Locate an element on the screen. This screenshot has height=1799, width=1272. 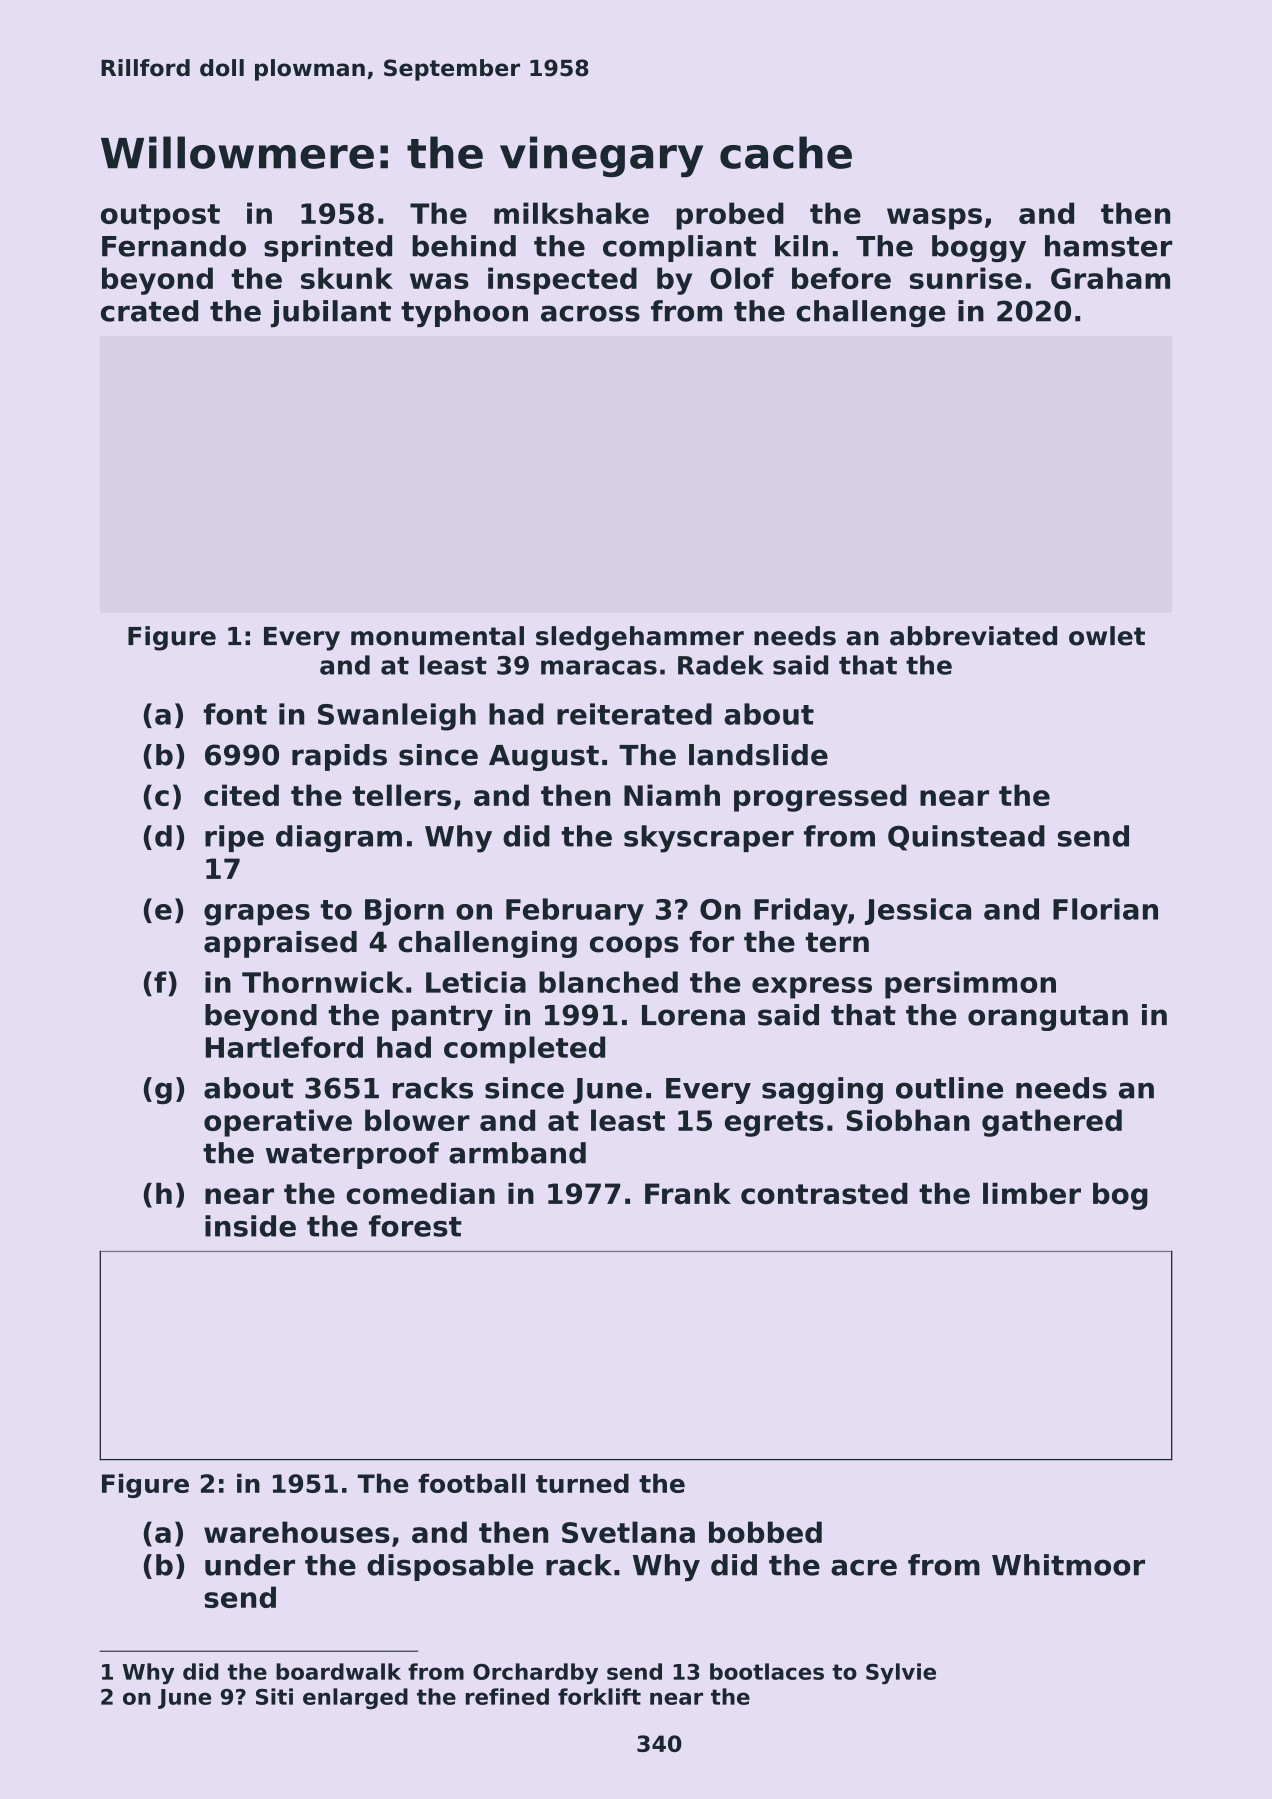
Florian is located at coordinates (1105, 909).
